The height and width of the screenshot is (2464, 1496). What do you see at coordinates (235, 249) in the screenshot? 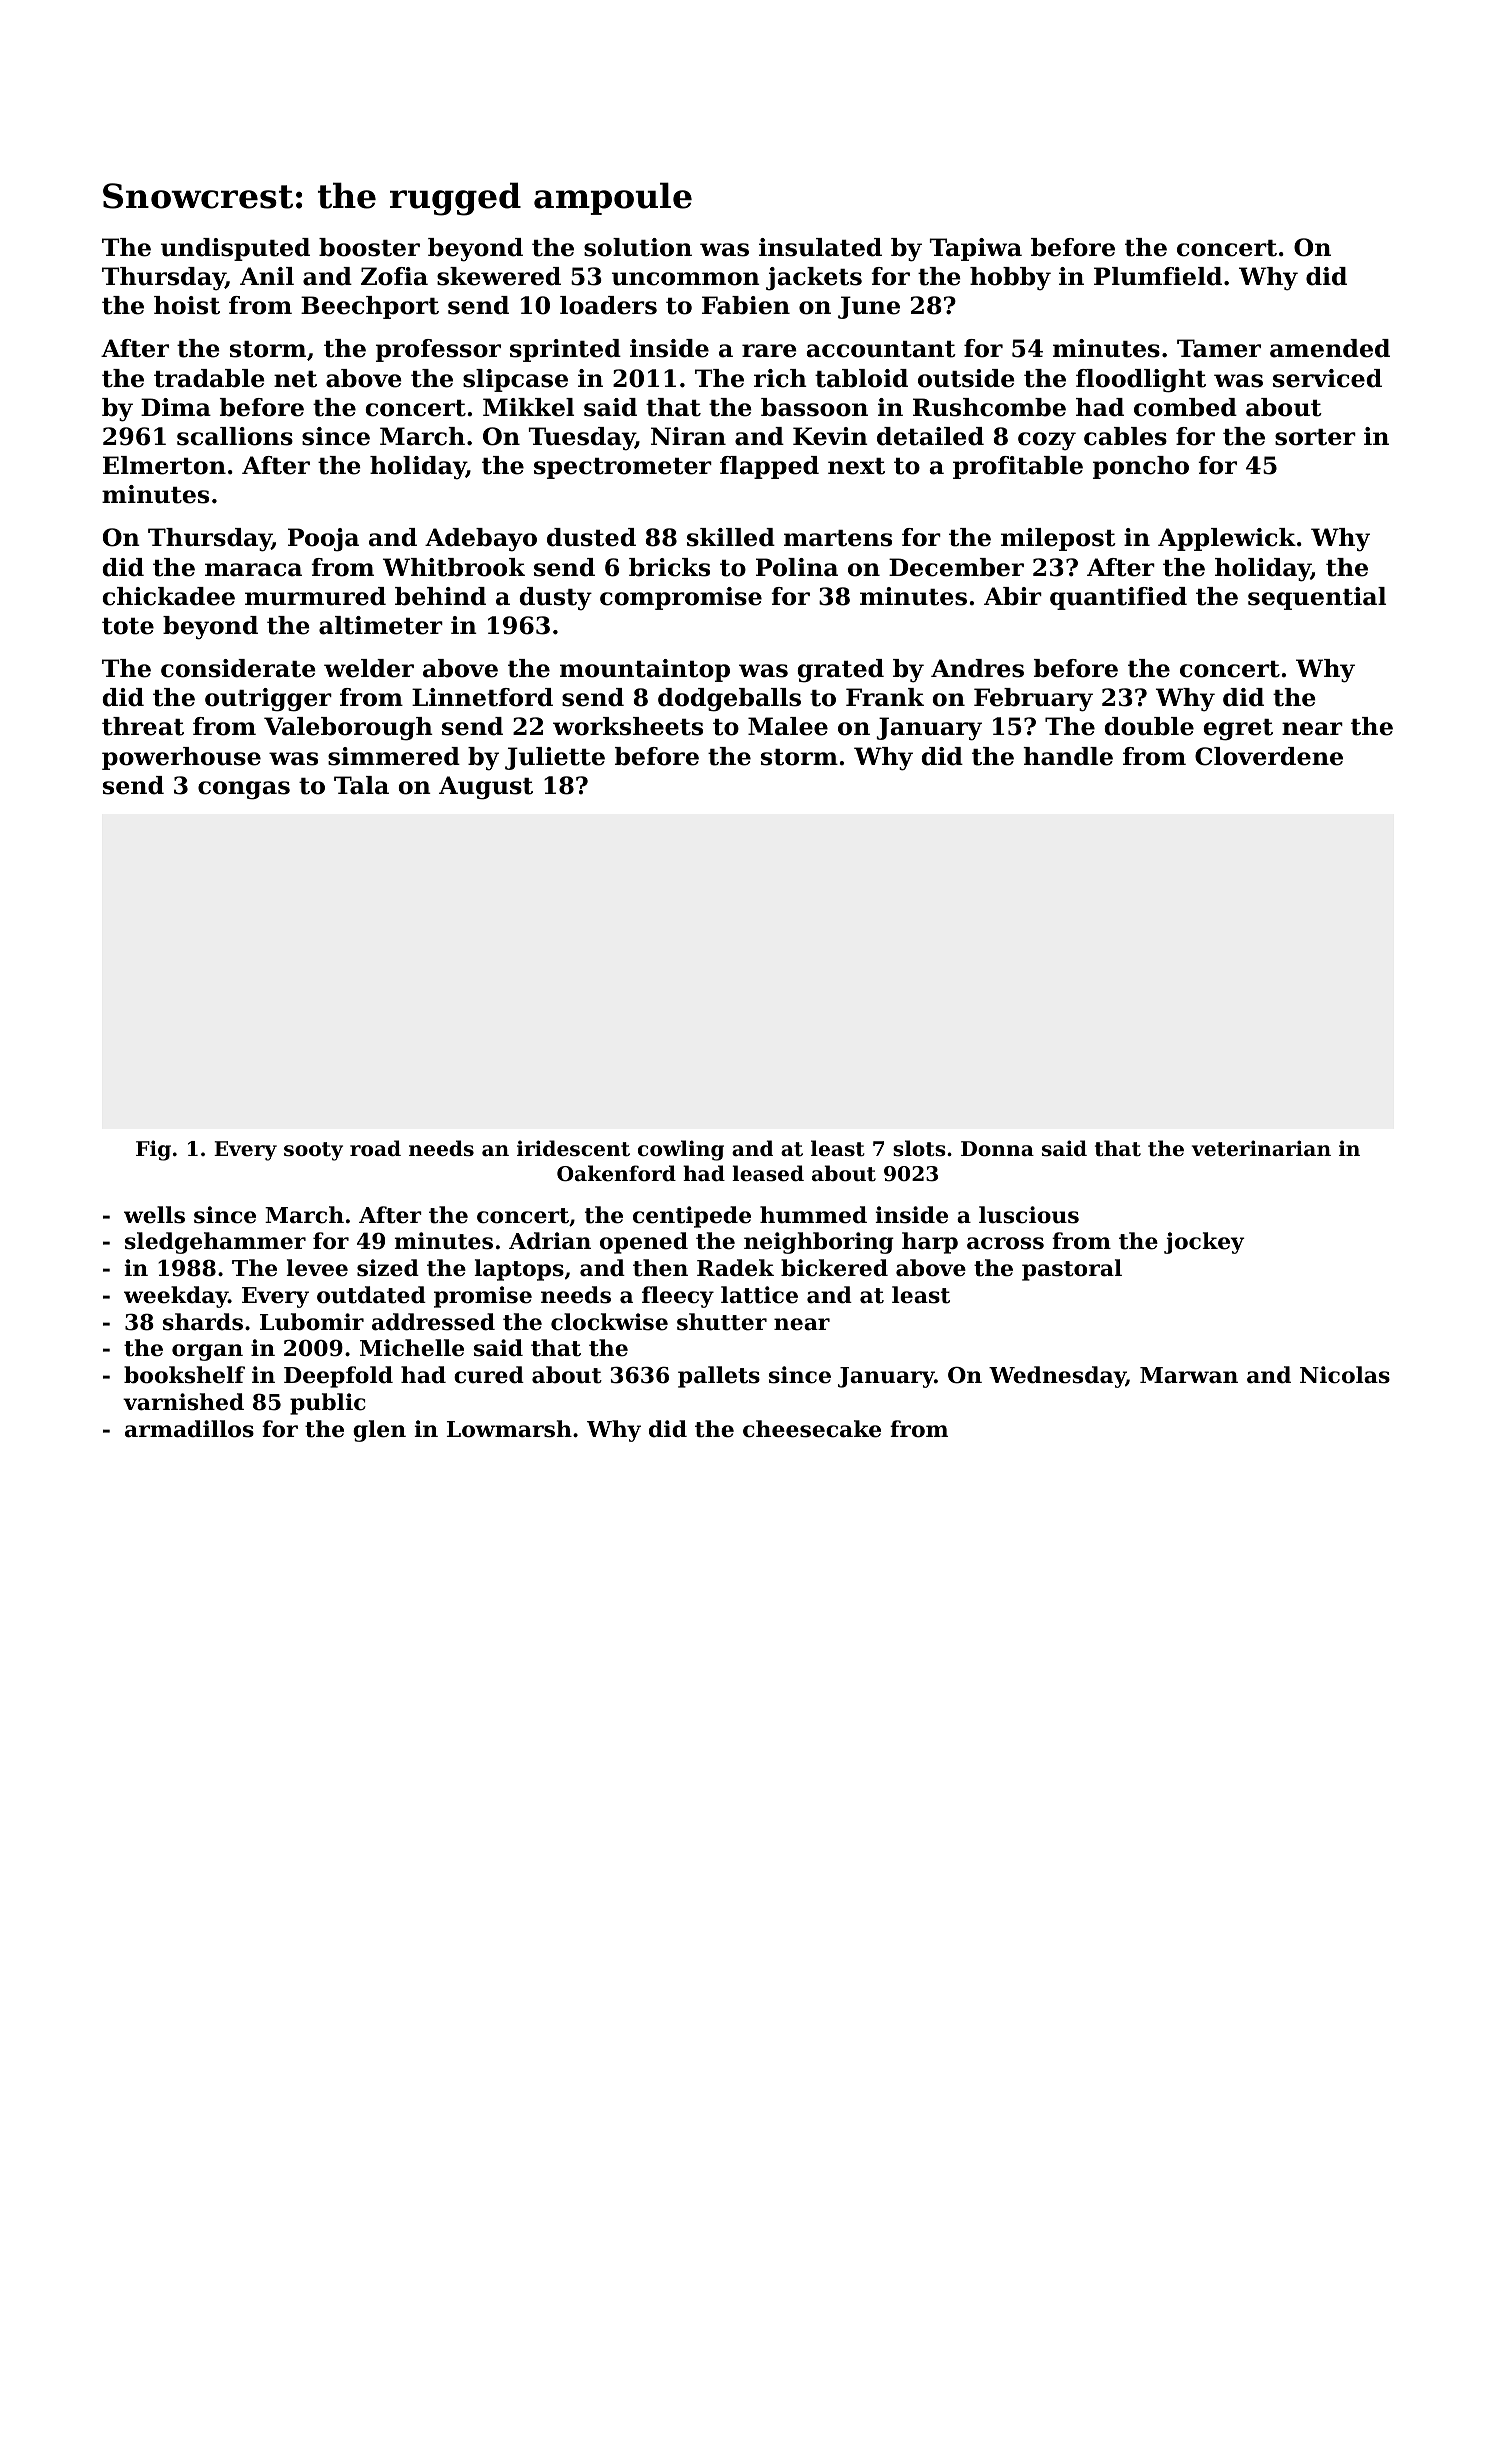
I see `undisputed` at bounding box center [235, 249].
